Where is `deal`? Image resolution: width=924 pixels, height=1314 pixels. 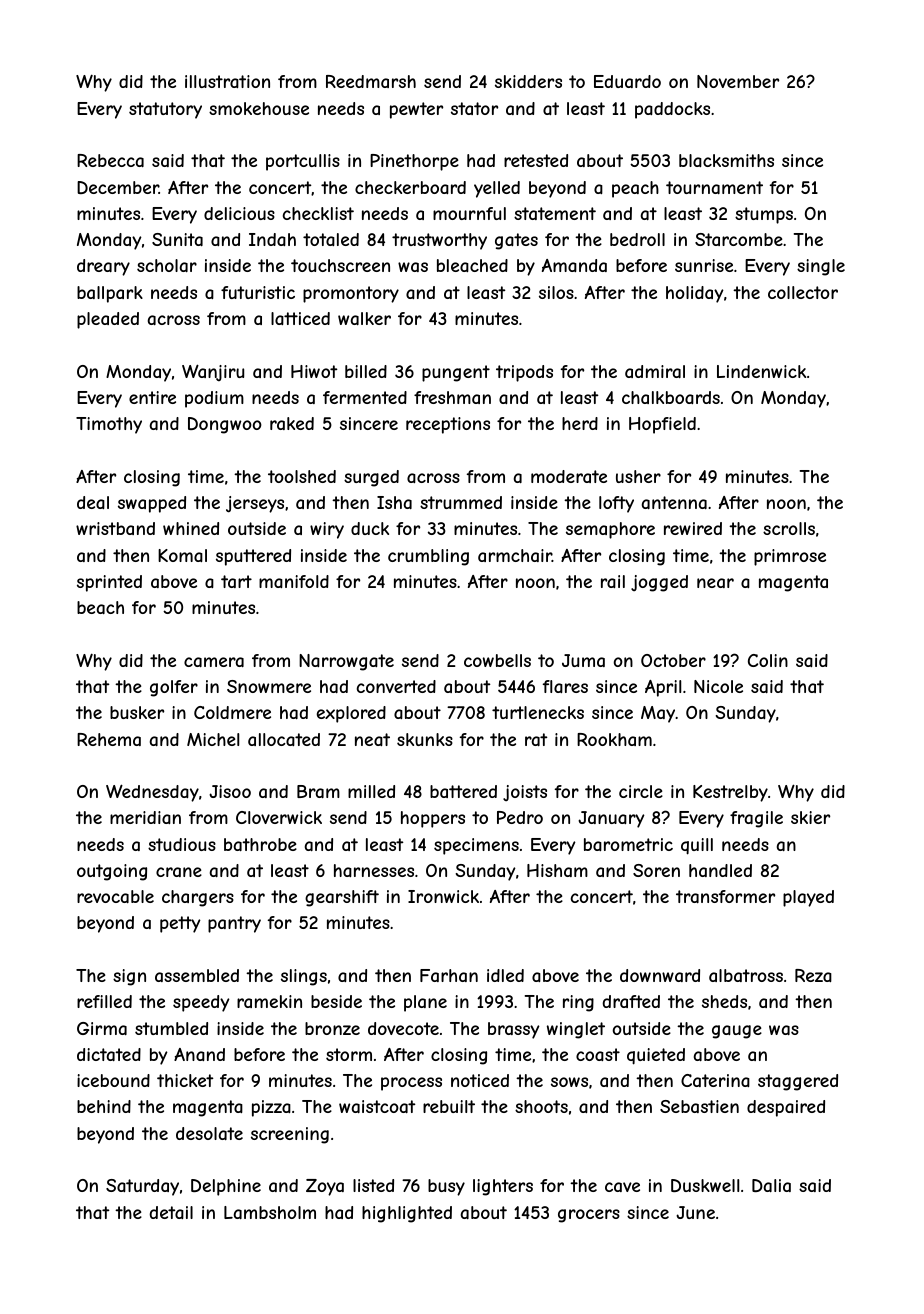 deal is located at coordinates (93, 502).
